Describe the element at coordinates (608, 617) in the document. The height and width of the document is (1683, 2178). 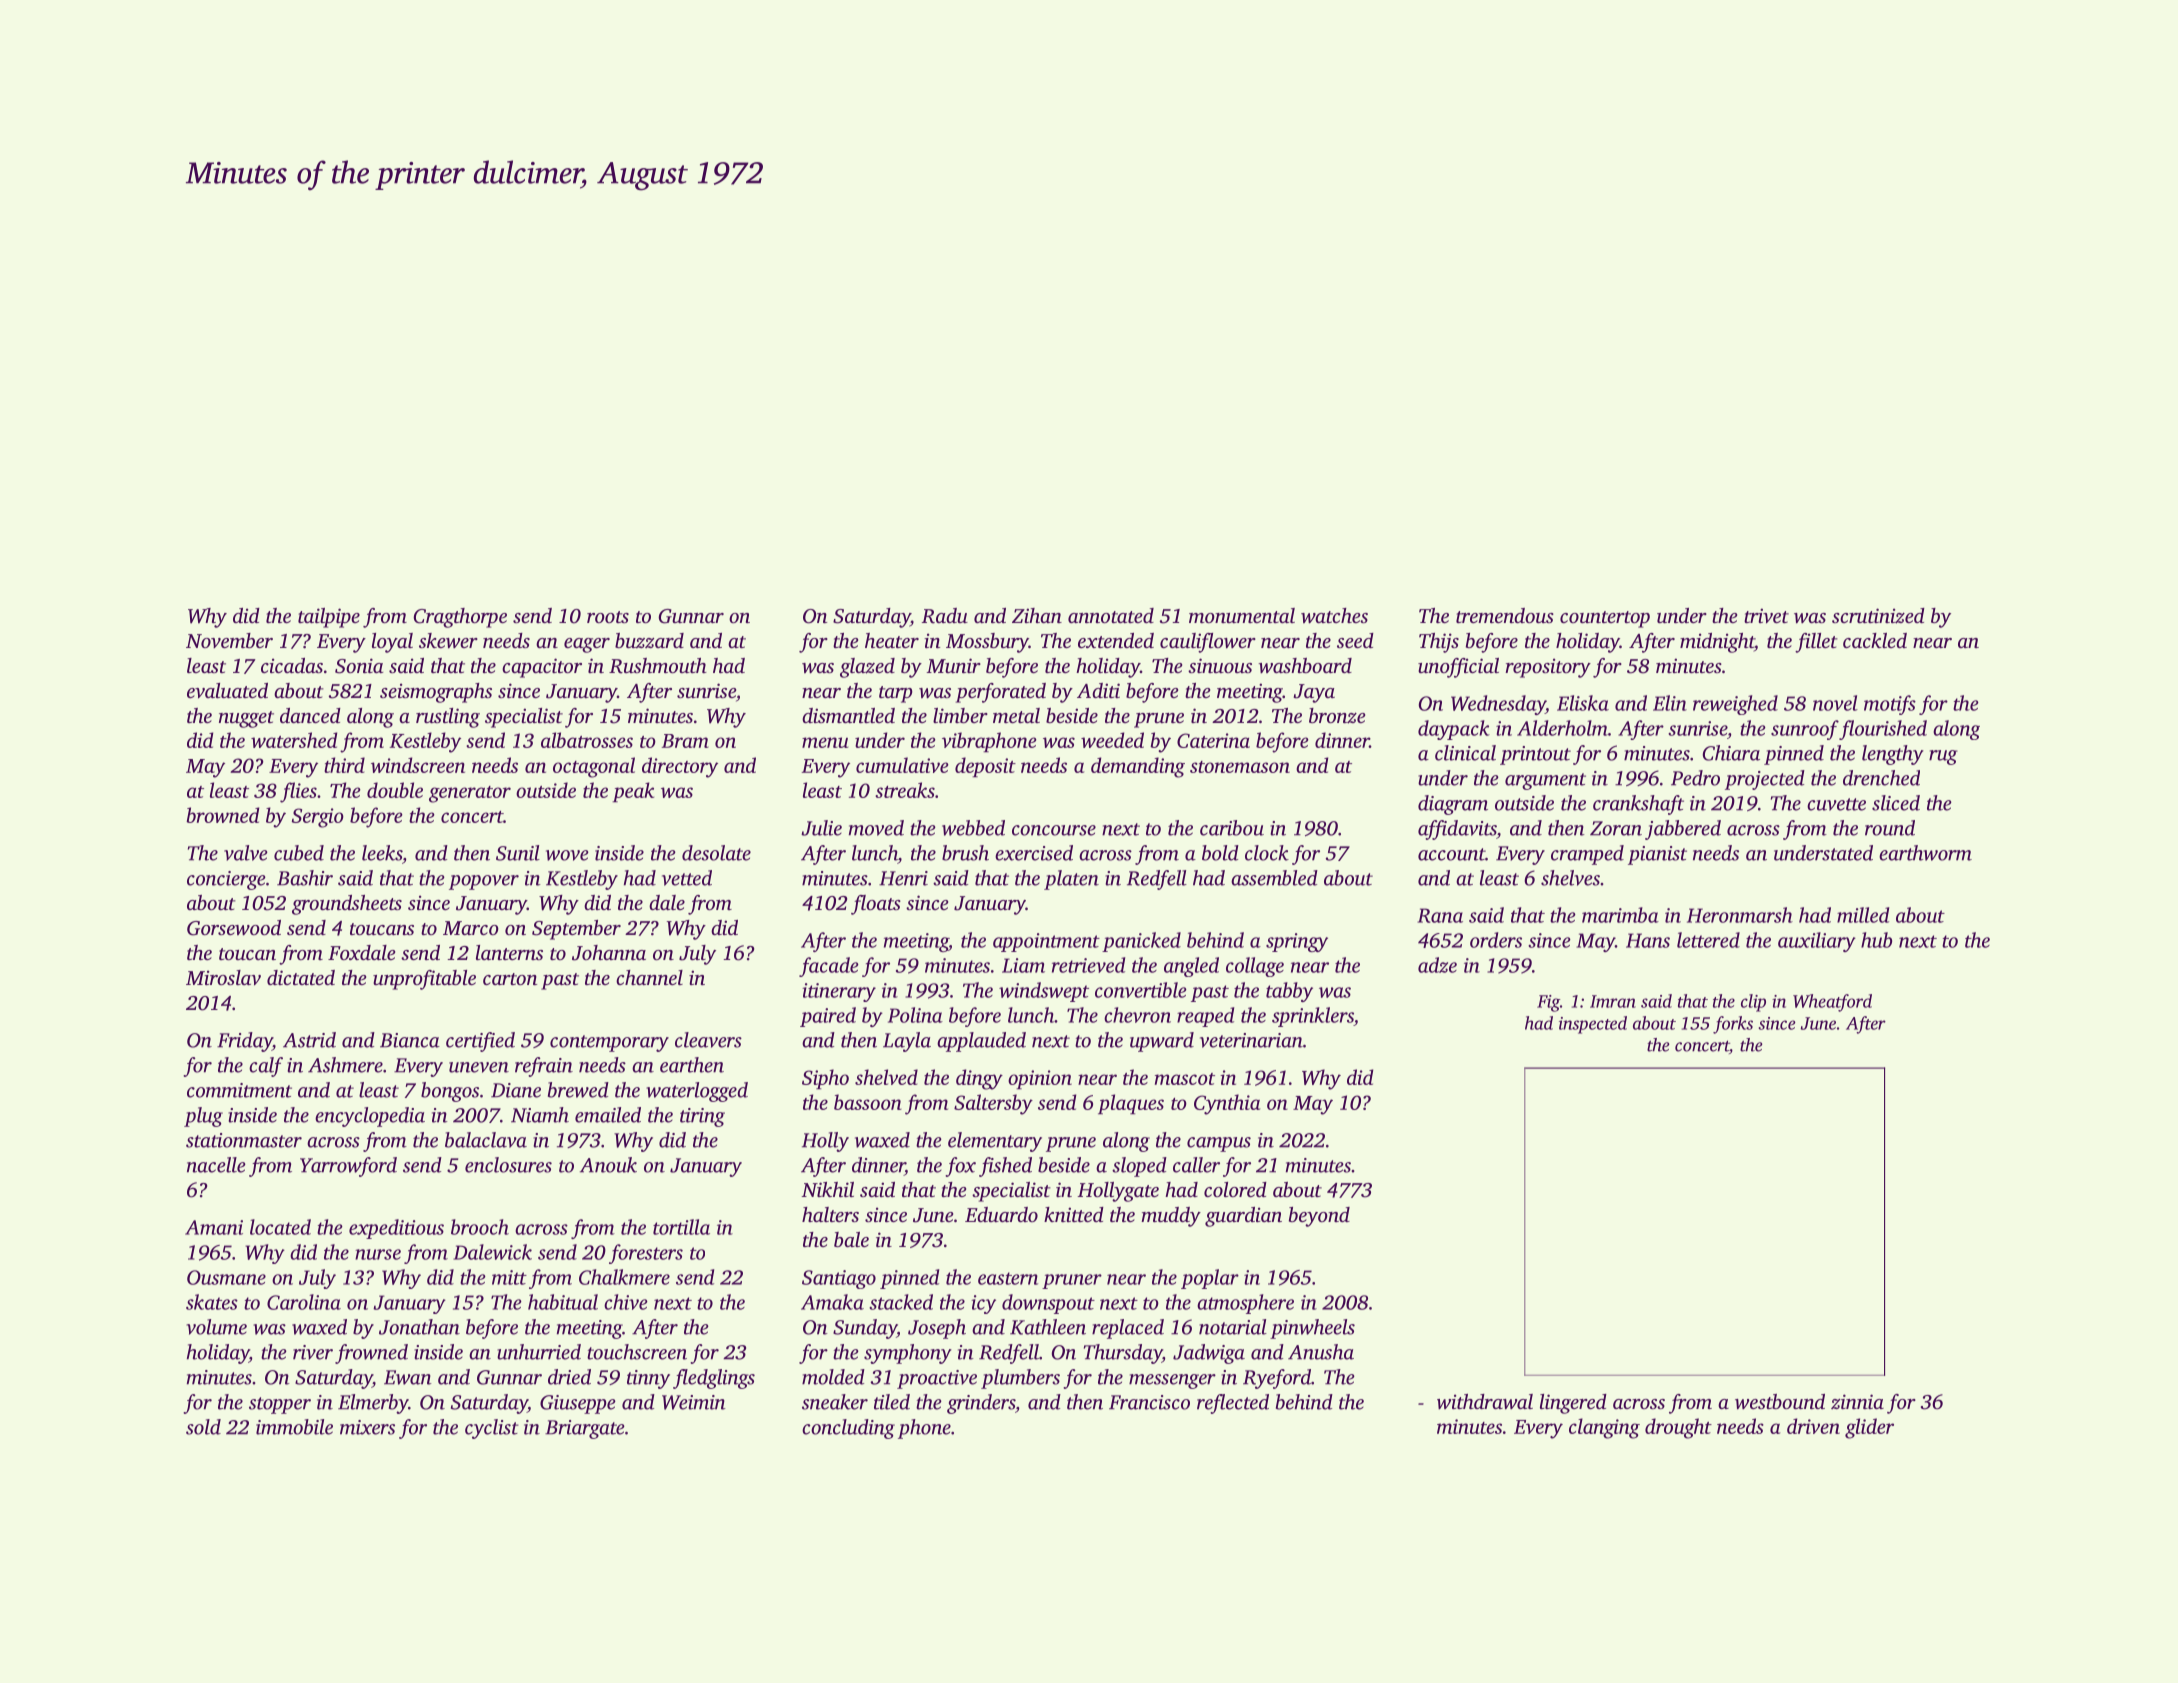
I see `roots` at that location.
